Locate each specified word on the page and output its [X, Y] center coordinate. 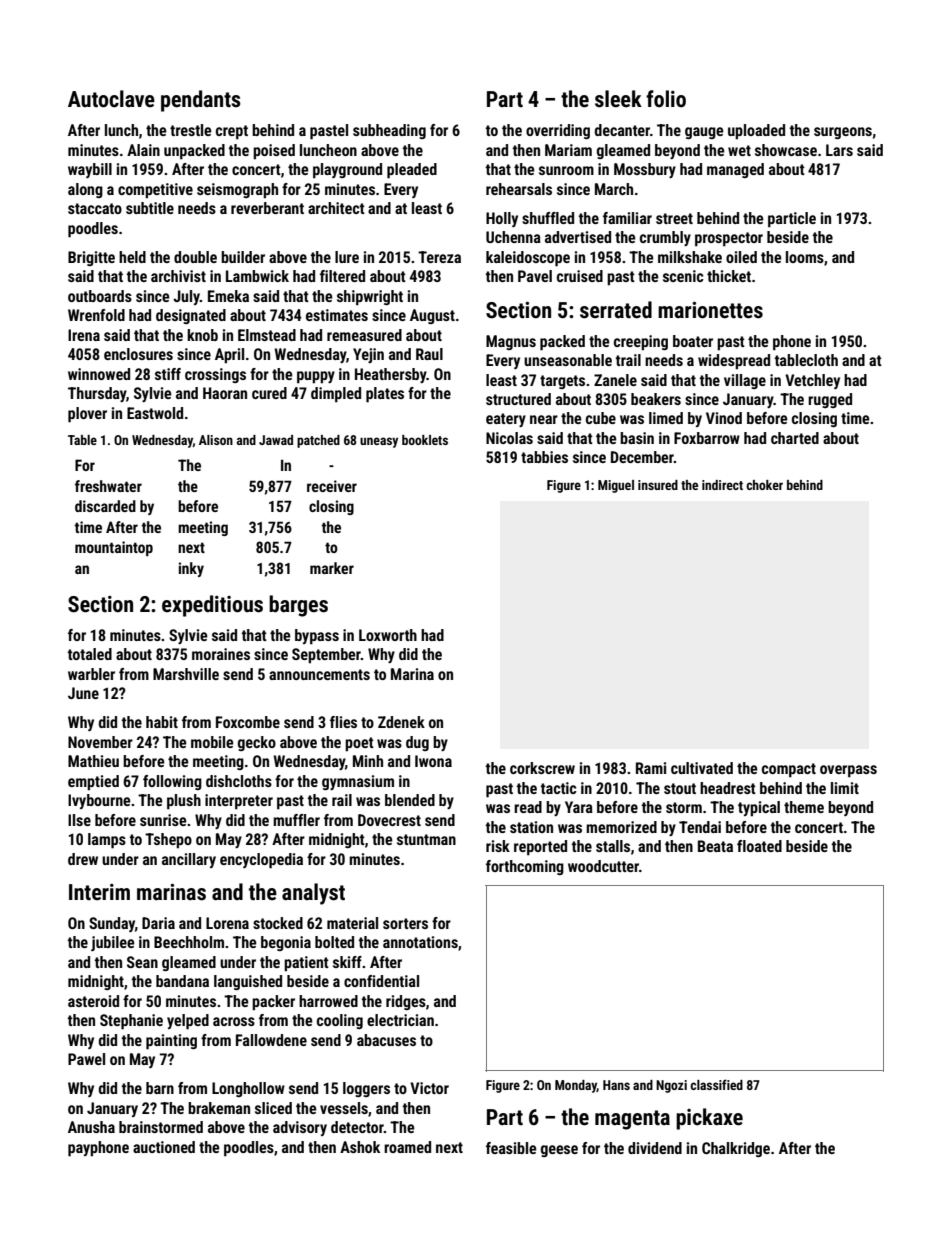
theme [804, 807]
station [531, 827]
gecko [257, 743]
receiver [332, 486]
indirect [722, 485]
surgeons [843, 133]
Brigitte [91, 258]
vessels [344, 1108]
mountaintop [114, 548]
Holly [502, 219]
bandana [182, 981]
